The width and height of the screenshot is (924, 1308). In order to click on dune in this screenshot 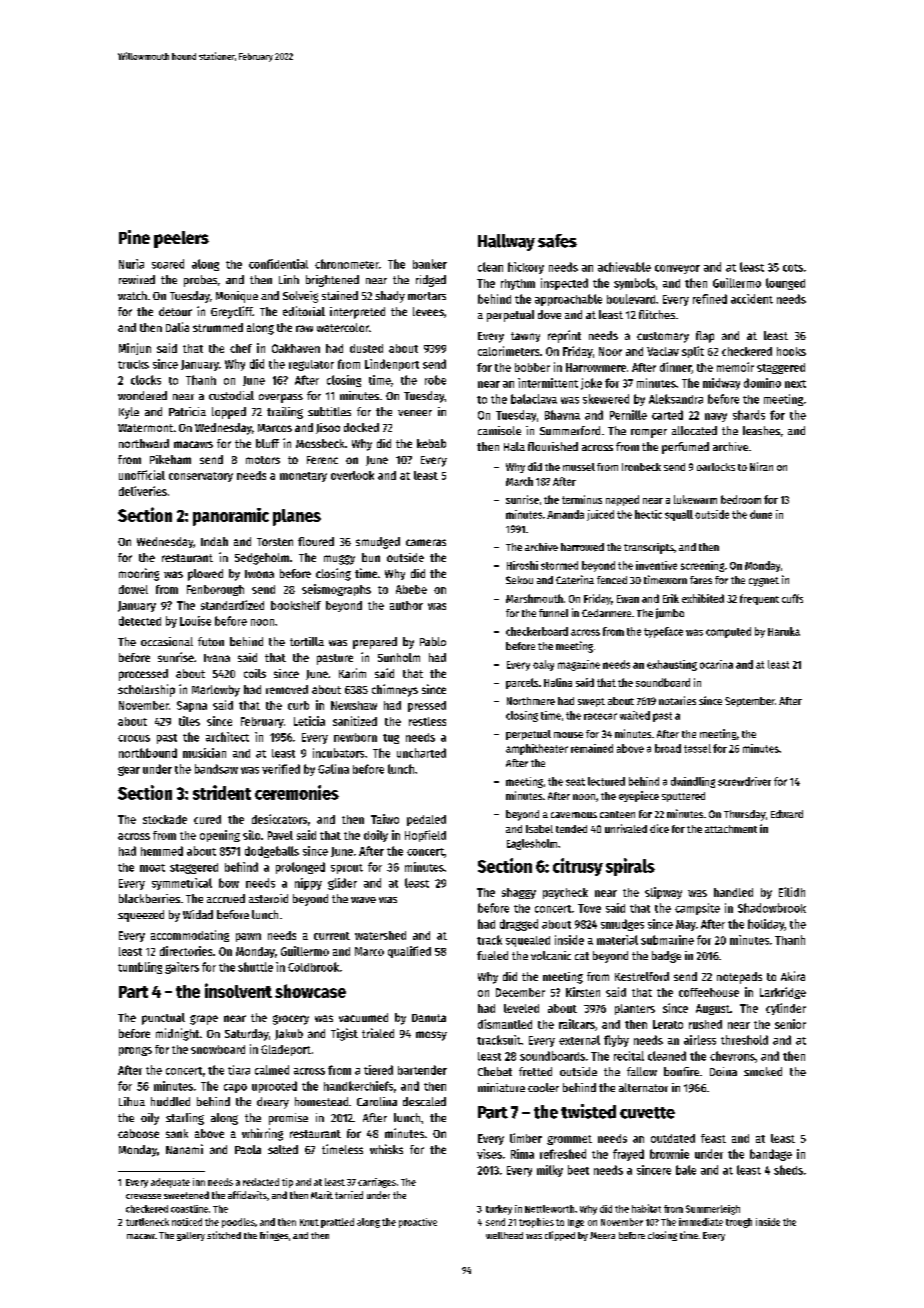, I will do `click(761, 514)`.
